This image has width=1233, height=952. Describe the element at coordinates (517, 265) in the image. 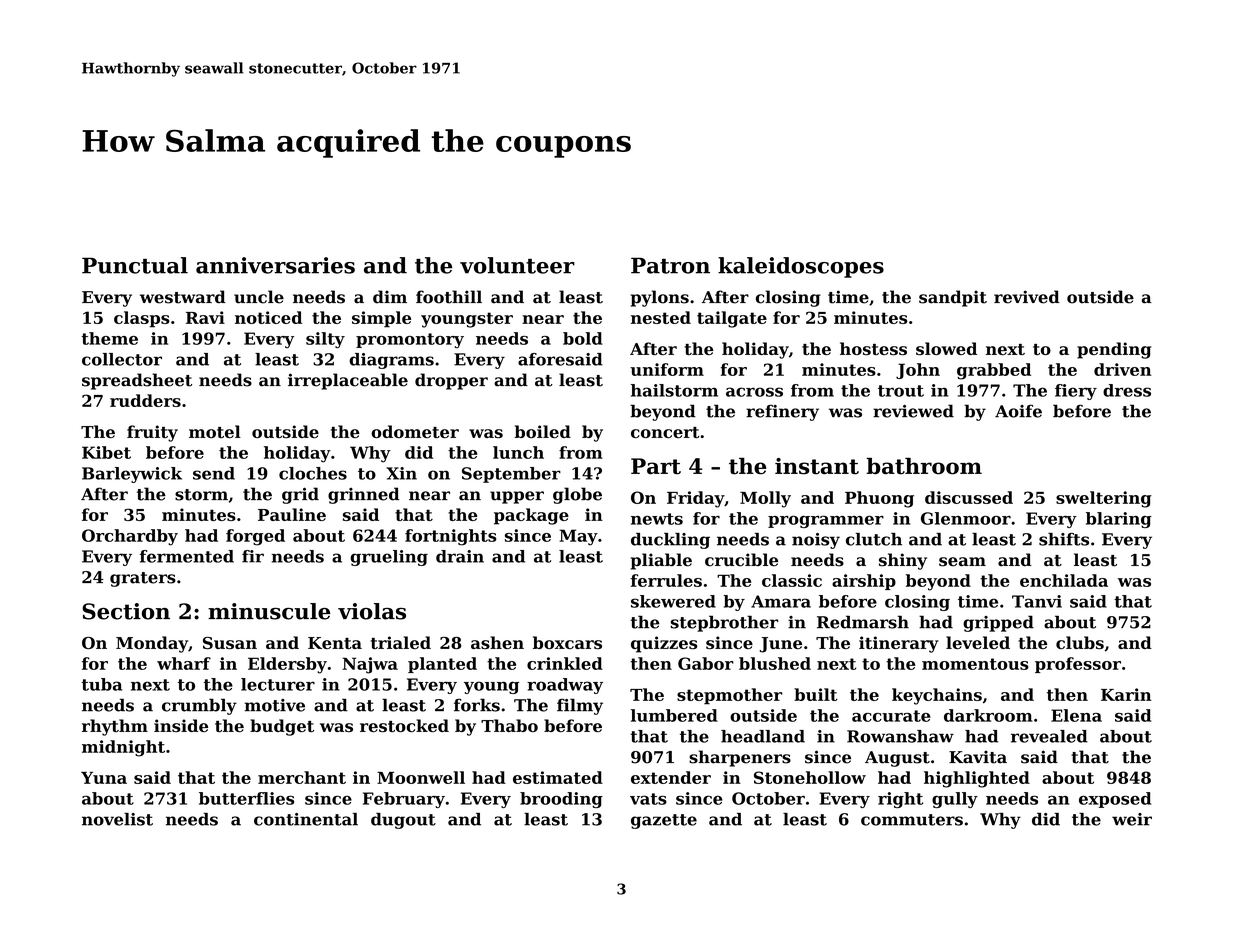

I see `volunteer` at that location.
